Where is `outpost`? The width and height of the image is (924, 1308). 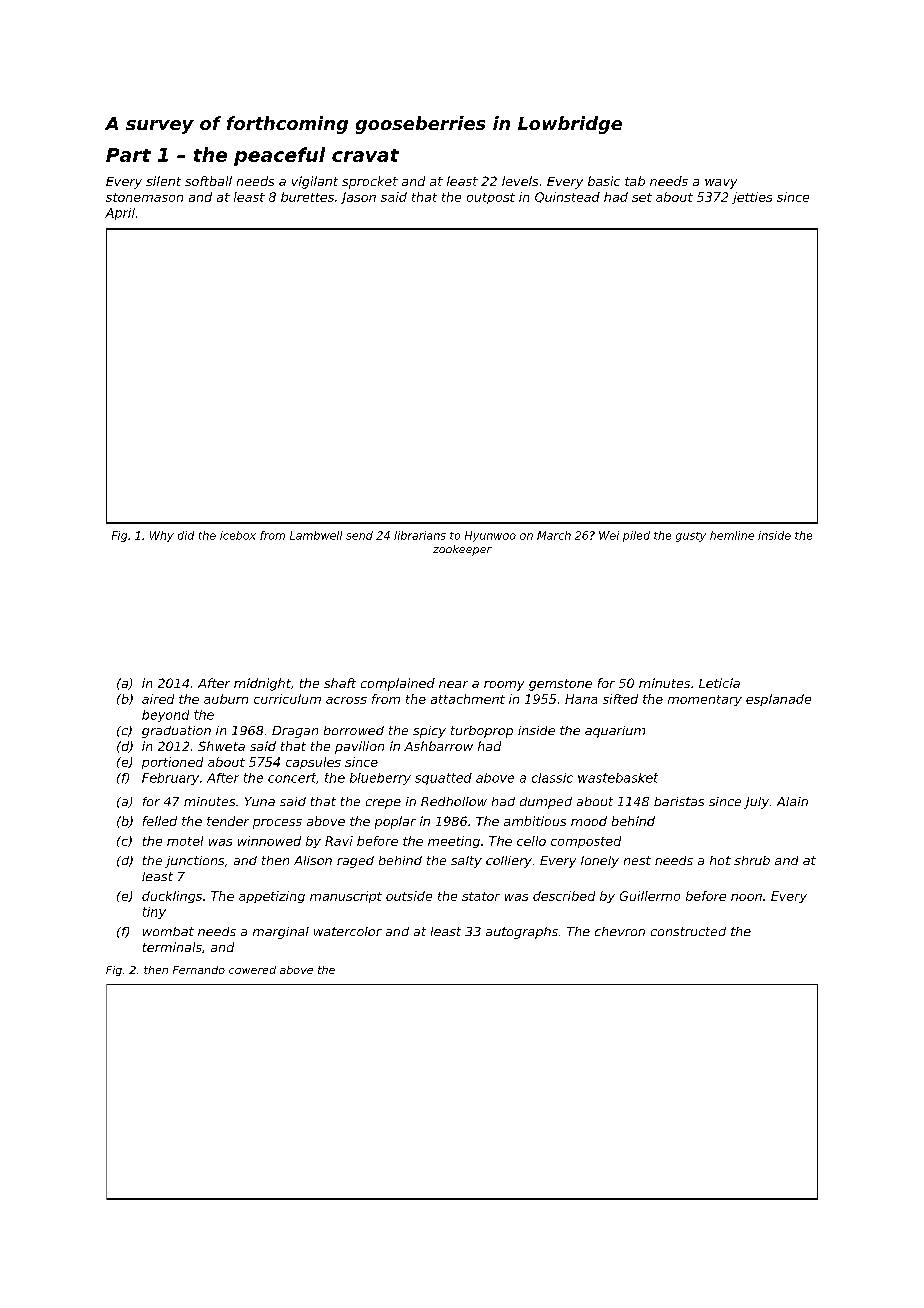 outpost is located at coordinates (491, 198).
